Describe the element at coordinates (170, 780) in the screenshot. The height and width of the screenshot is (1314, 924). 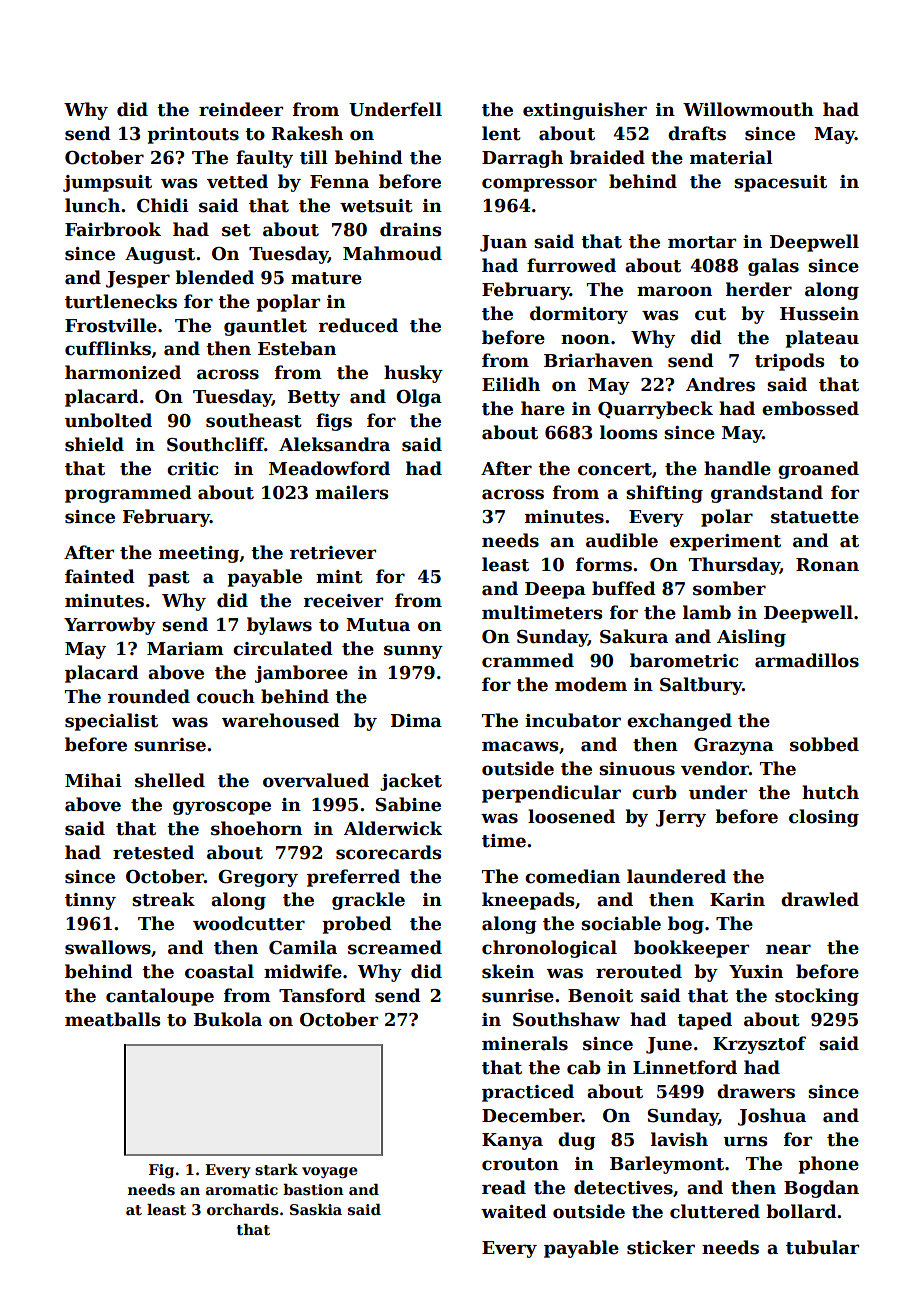
I see `shelled` at that location.
